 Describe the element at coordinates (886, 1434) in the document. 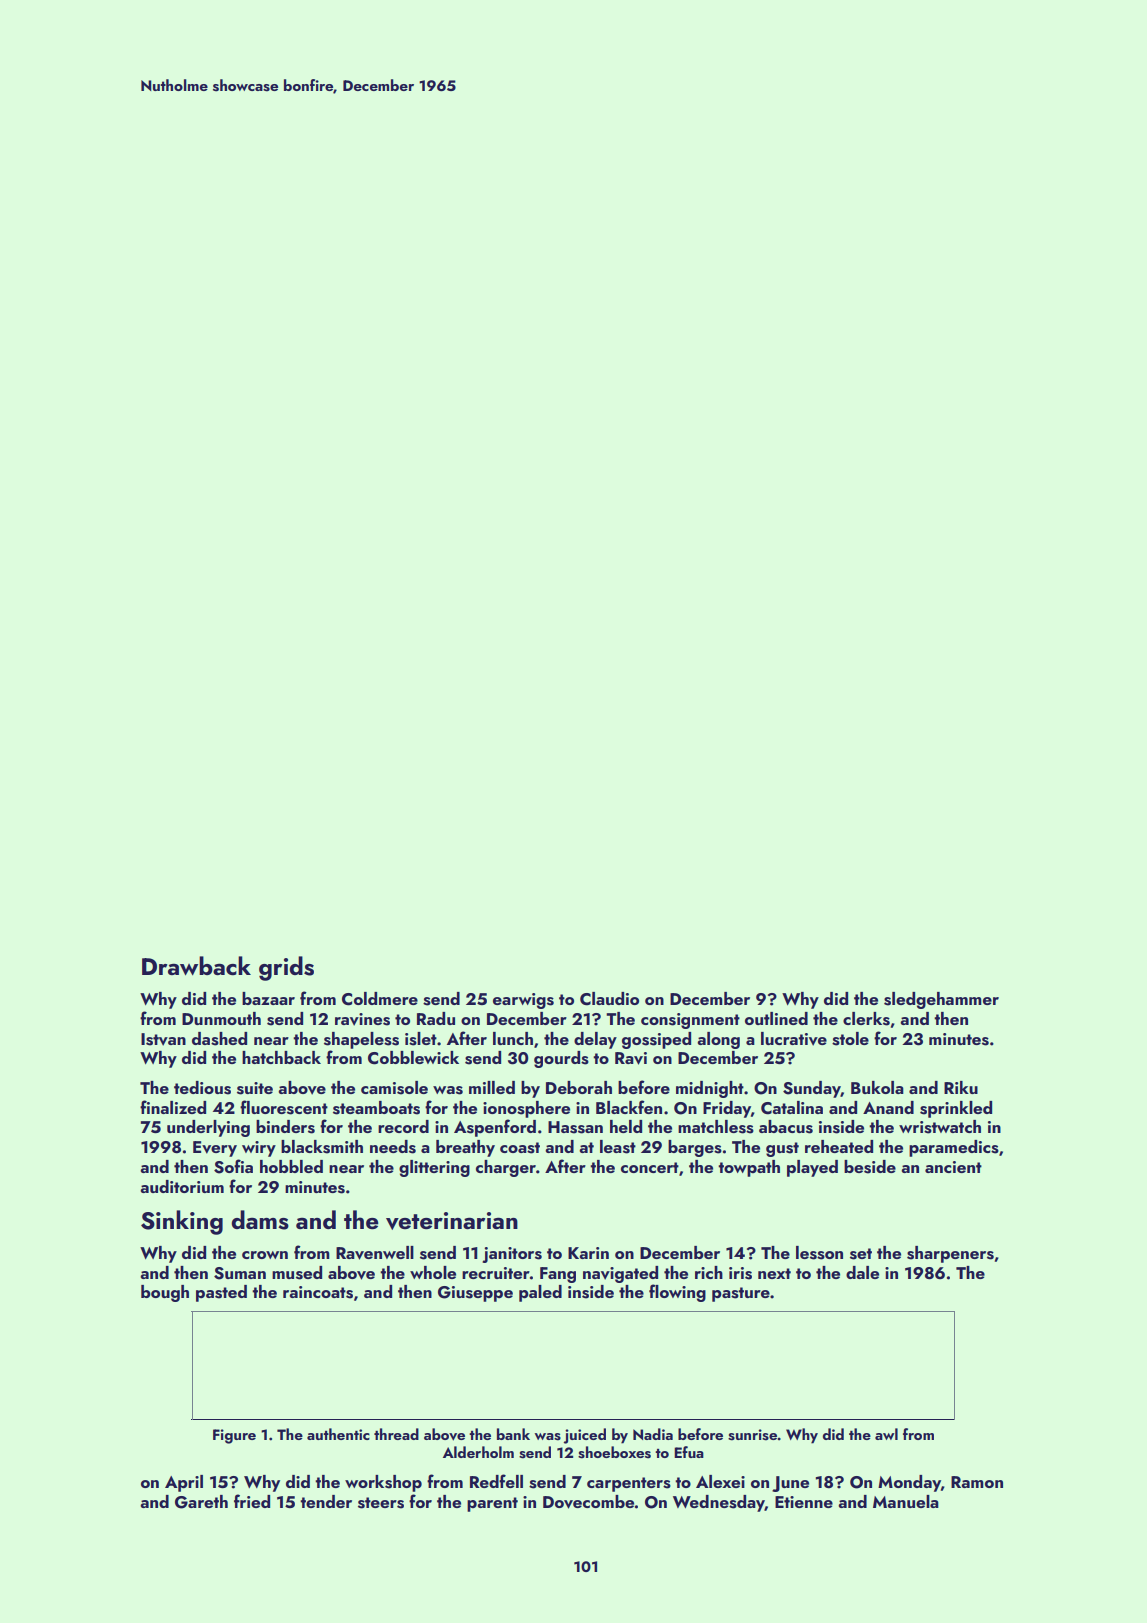

I see `awl` at that location.
